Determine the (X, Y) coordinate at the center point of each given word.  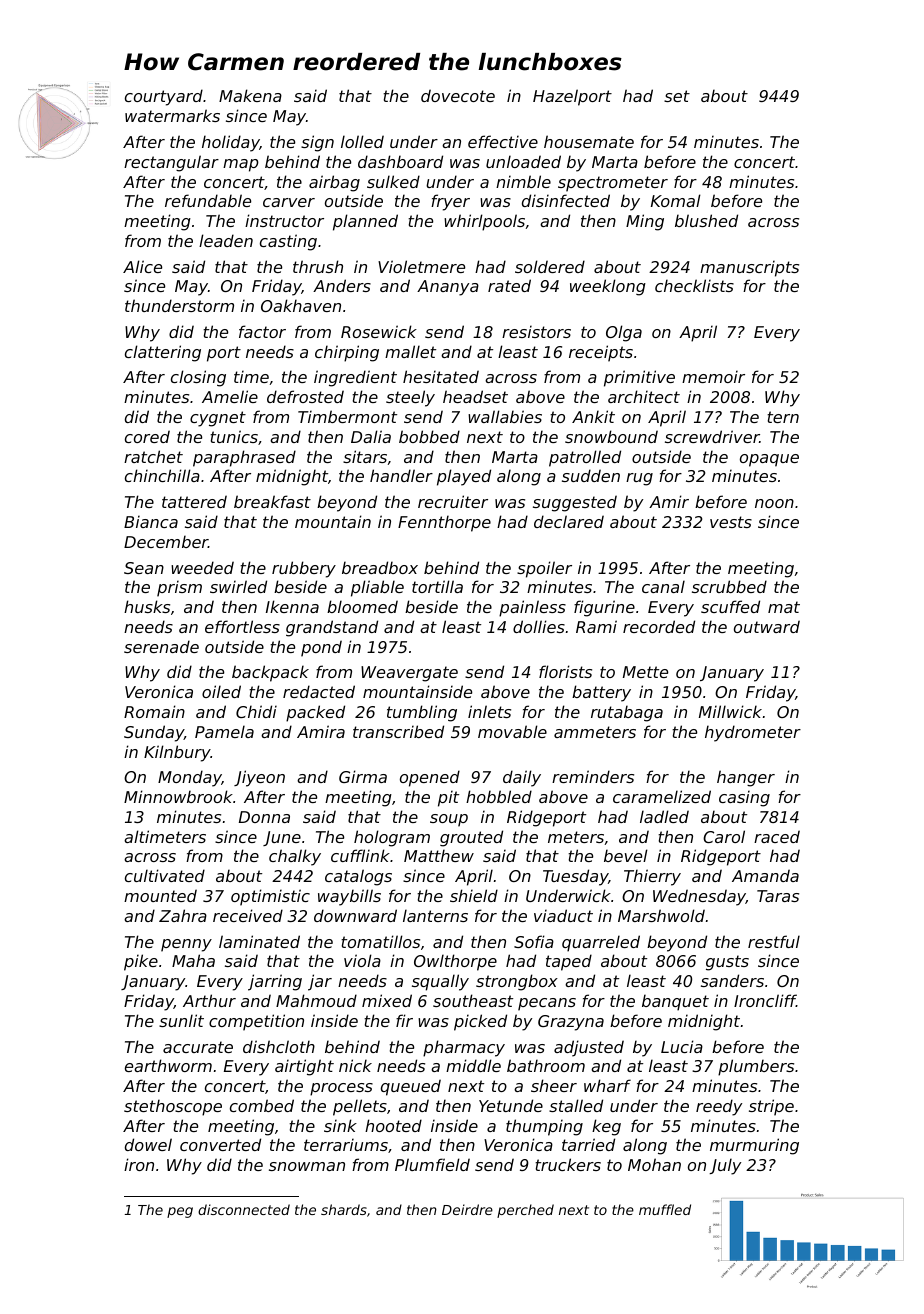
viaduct (563, 915)
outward (767, 626)
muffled (665, 1209)
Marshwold (661, 915)
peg (180, 1212)
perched (525, 1211)
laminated (259, 941)
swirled (238, 586)
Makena (250, 95)
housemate (589, 141)
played (464, 477)
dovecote (458, 95)
